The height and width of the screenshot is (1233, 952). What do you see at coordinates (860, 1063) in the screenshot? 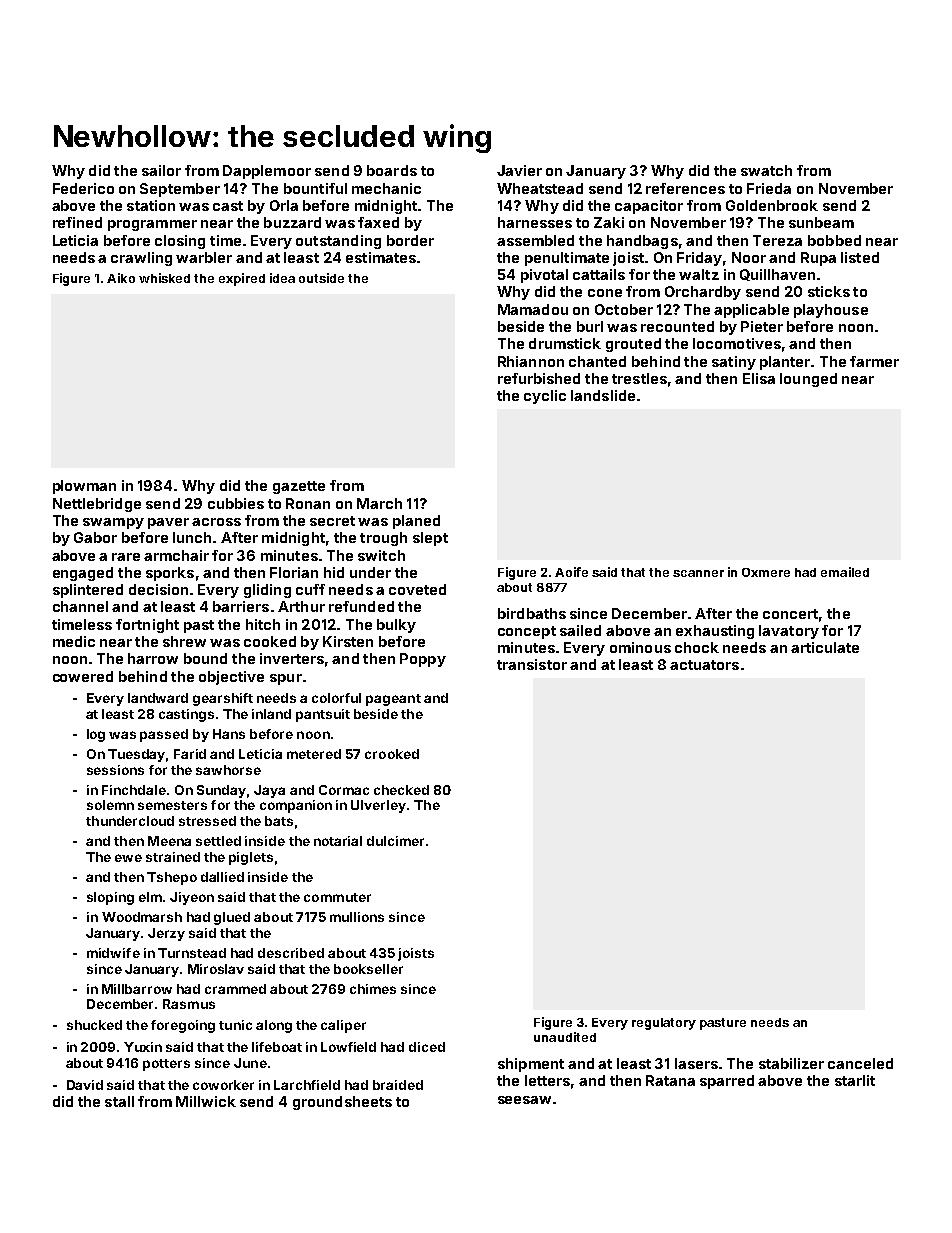
I see `canceled` at bounding box center [860, 1063].
